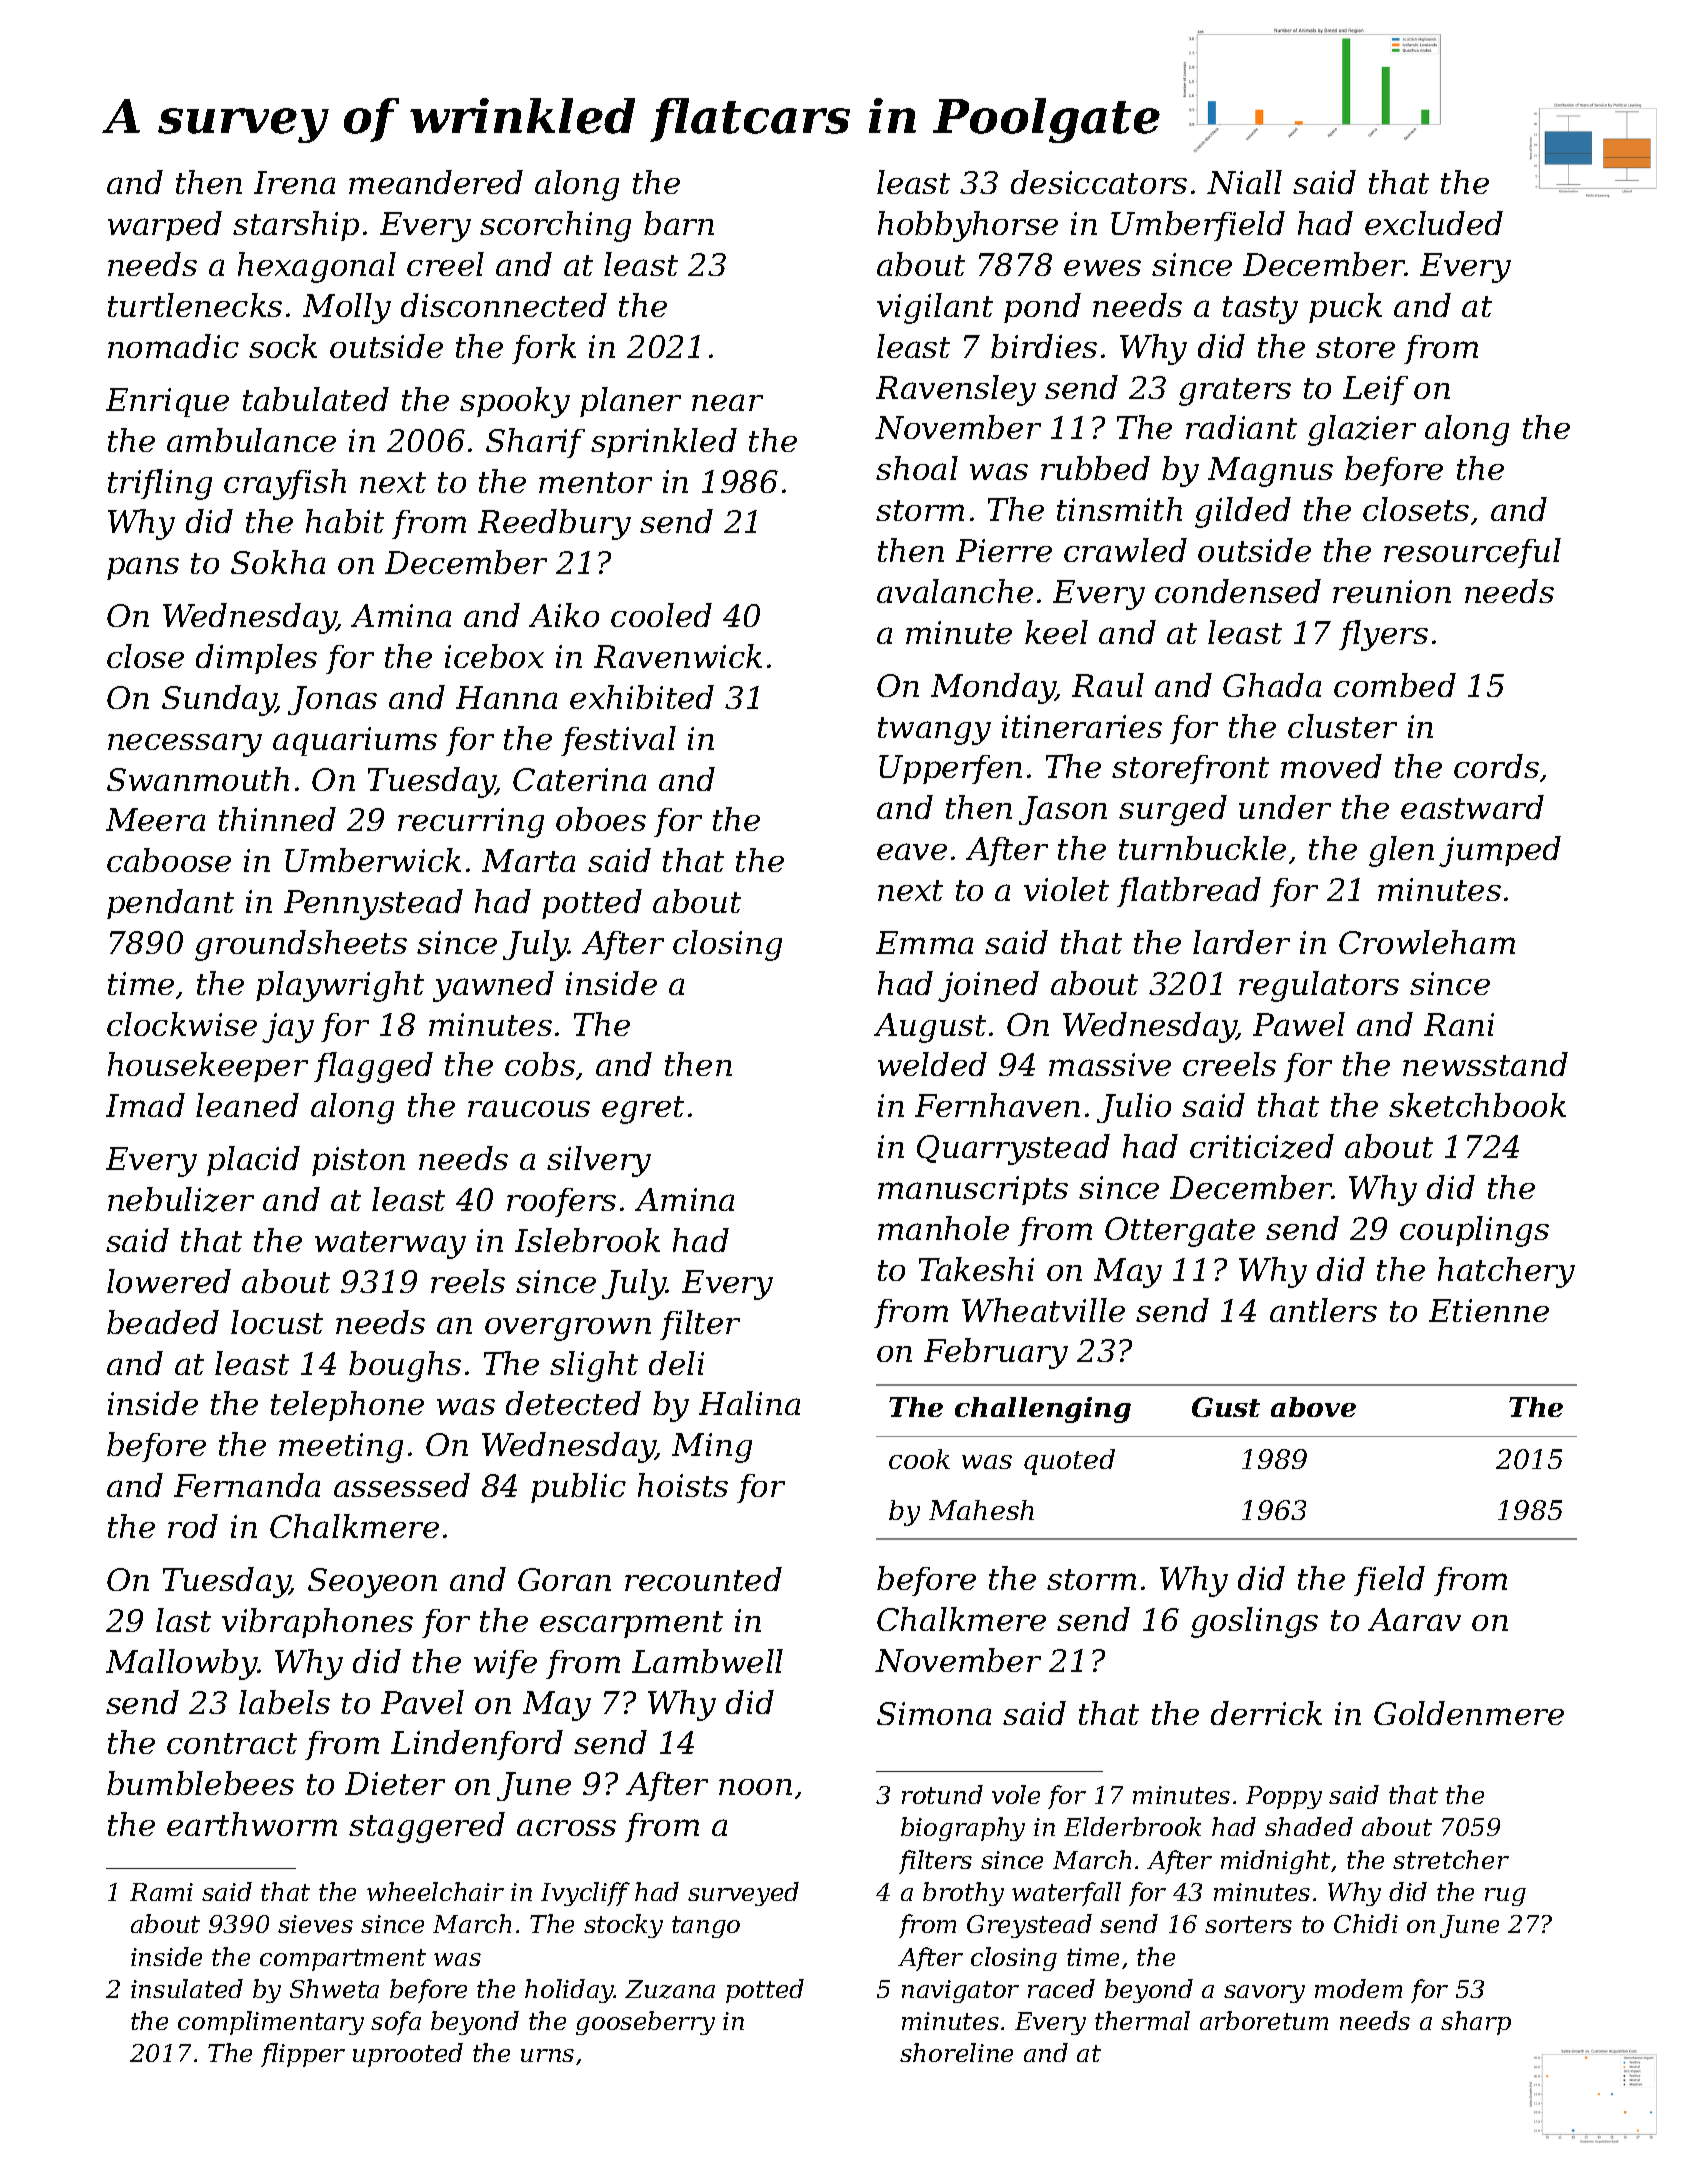 This screenshot has height=2178, width=1683. I want to click on caboose, so click(169, 860).
